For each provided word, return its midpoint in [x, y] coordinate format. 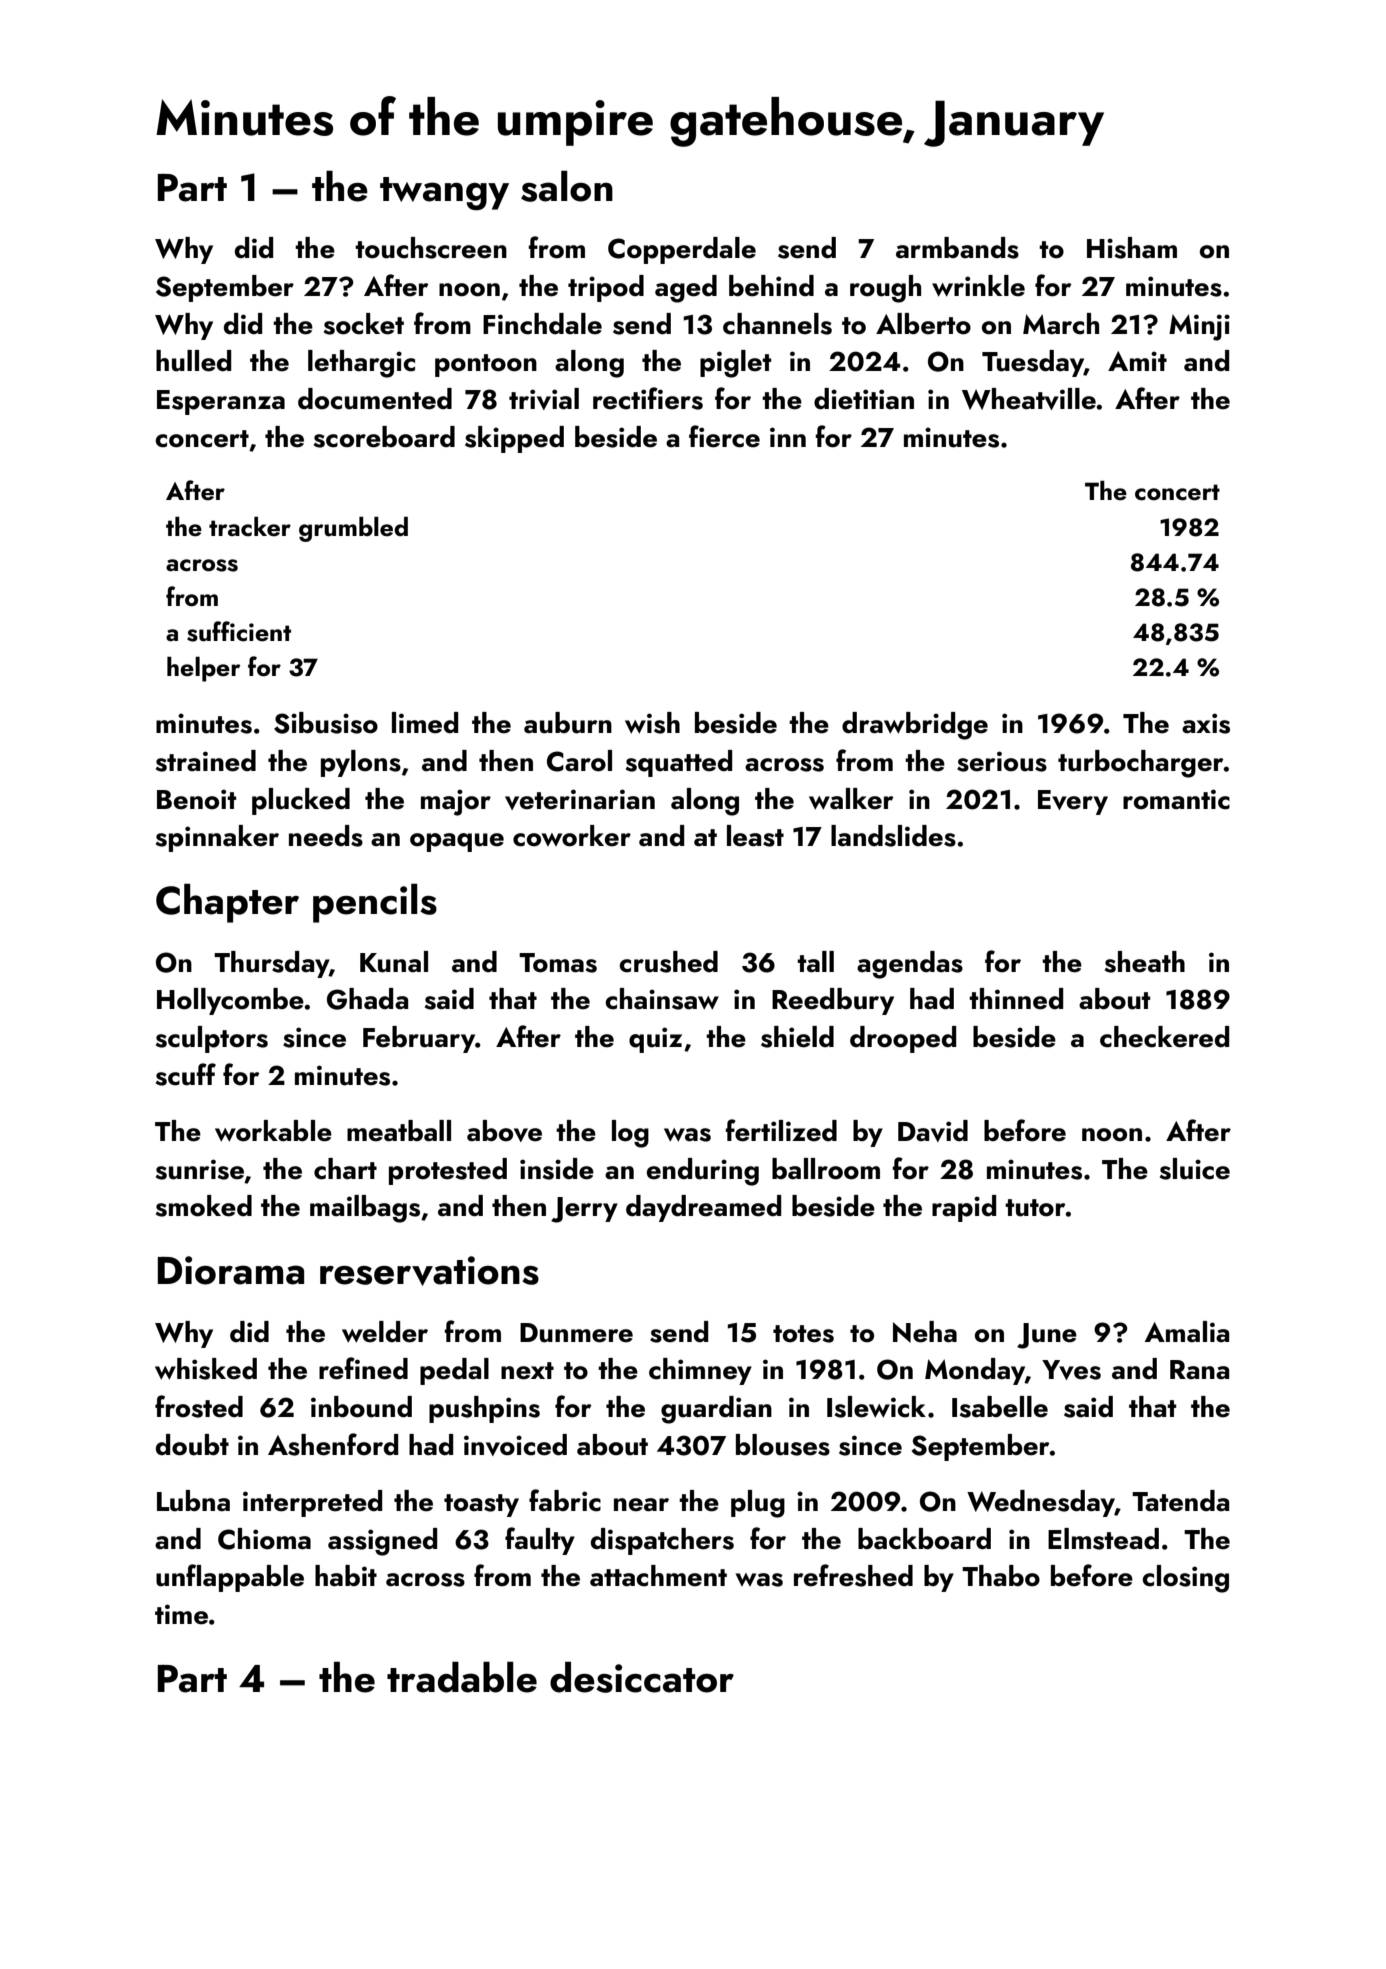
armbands [957, 248]
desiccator [642, 1677]
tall [815, 962]
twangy [444, 194]
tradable [462, 1677]
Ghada [367, 999]
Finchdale [542, 324]
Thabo [1001, 1576]
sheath [1145, 962]
